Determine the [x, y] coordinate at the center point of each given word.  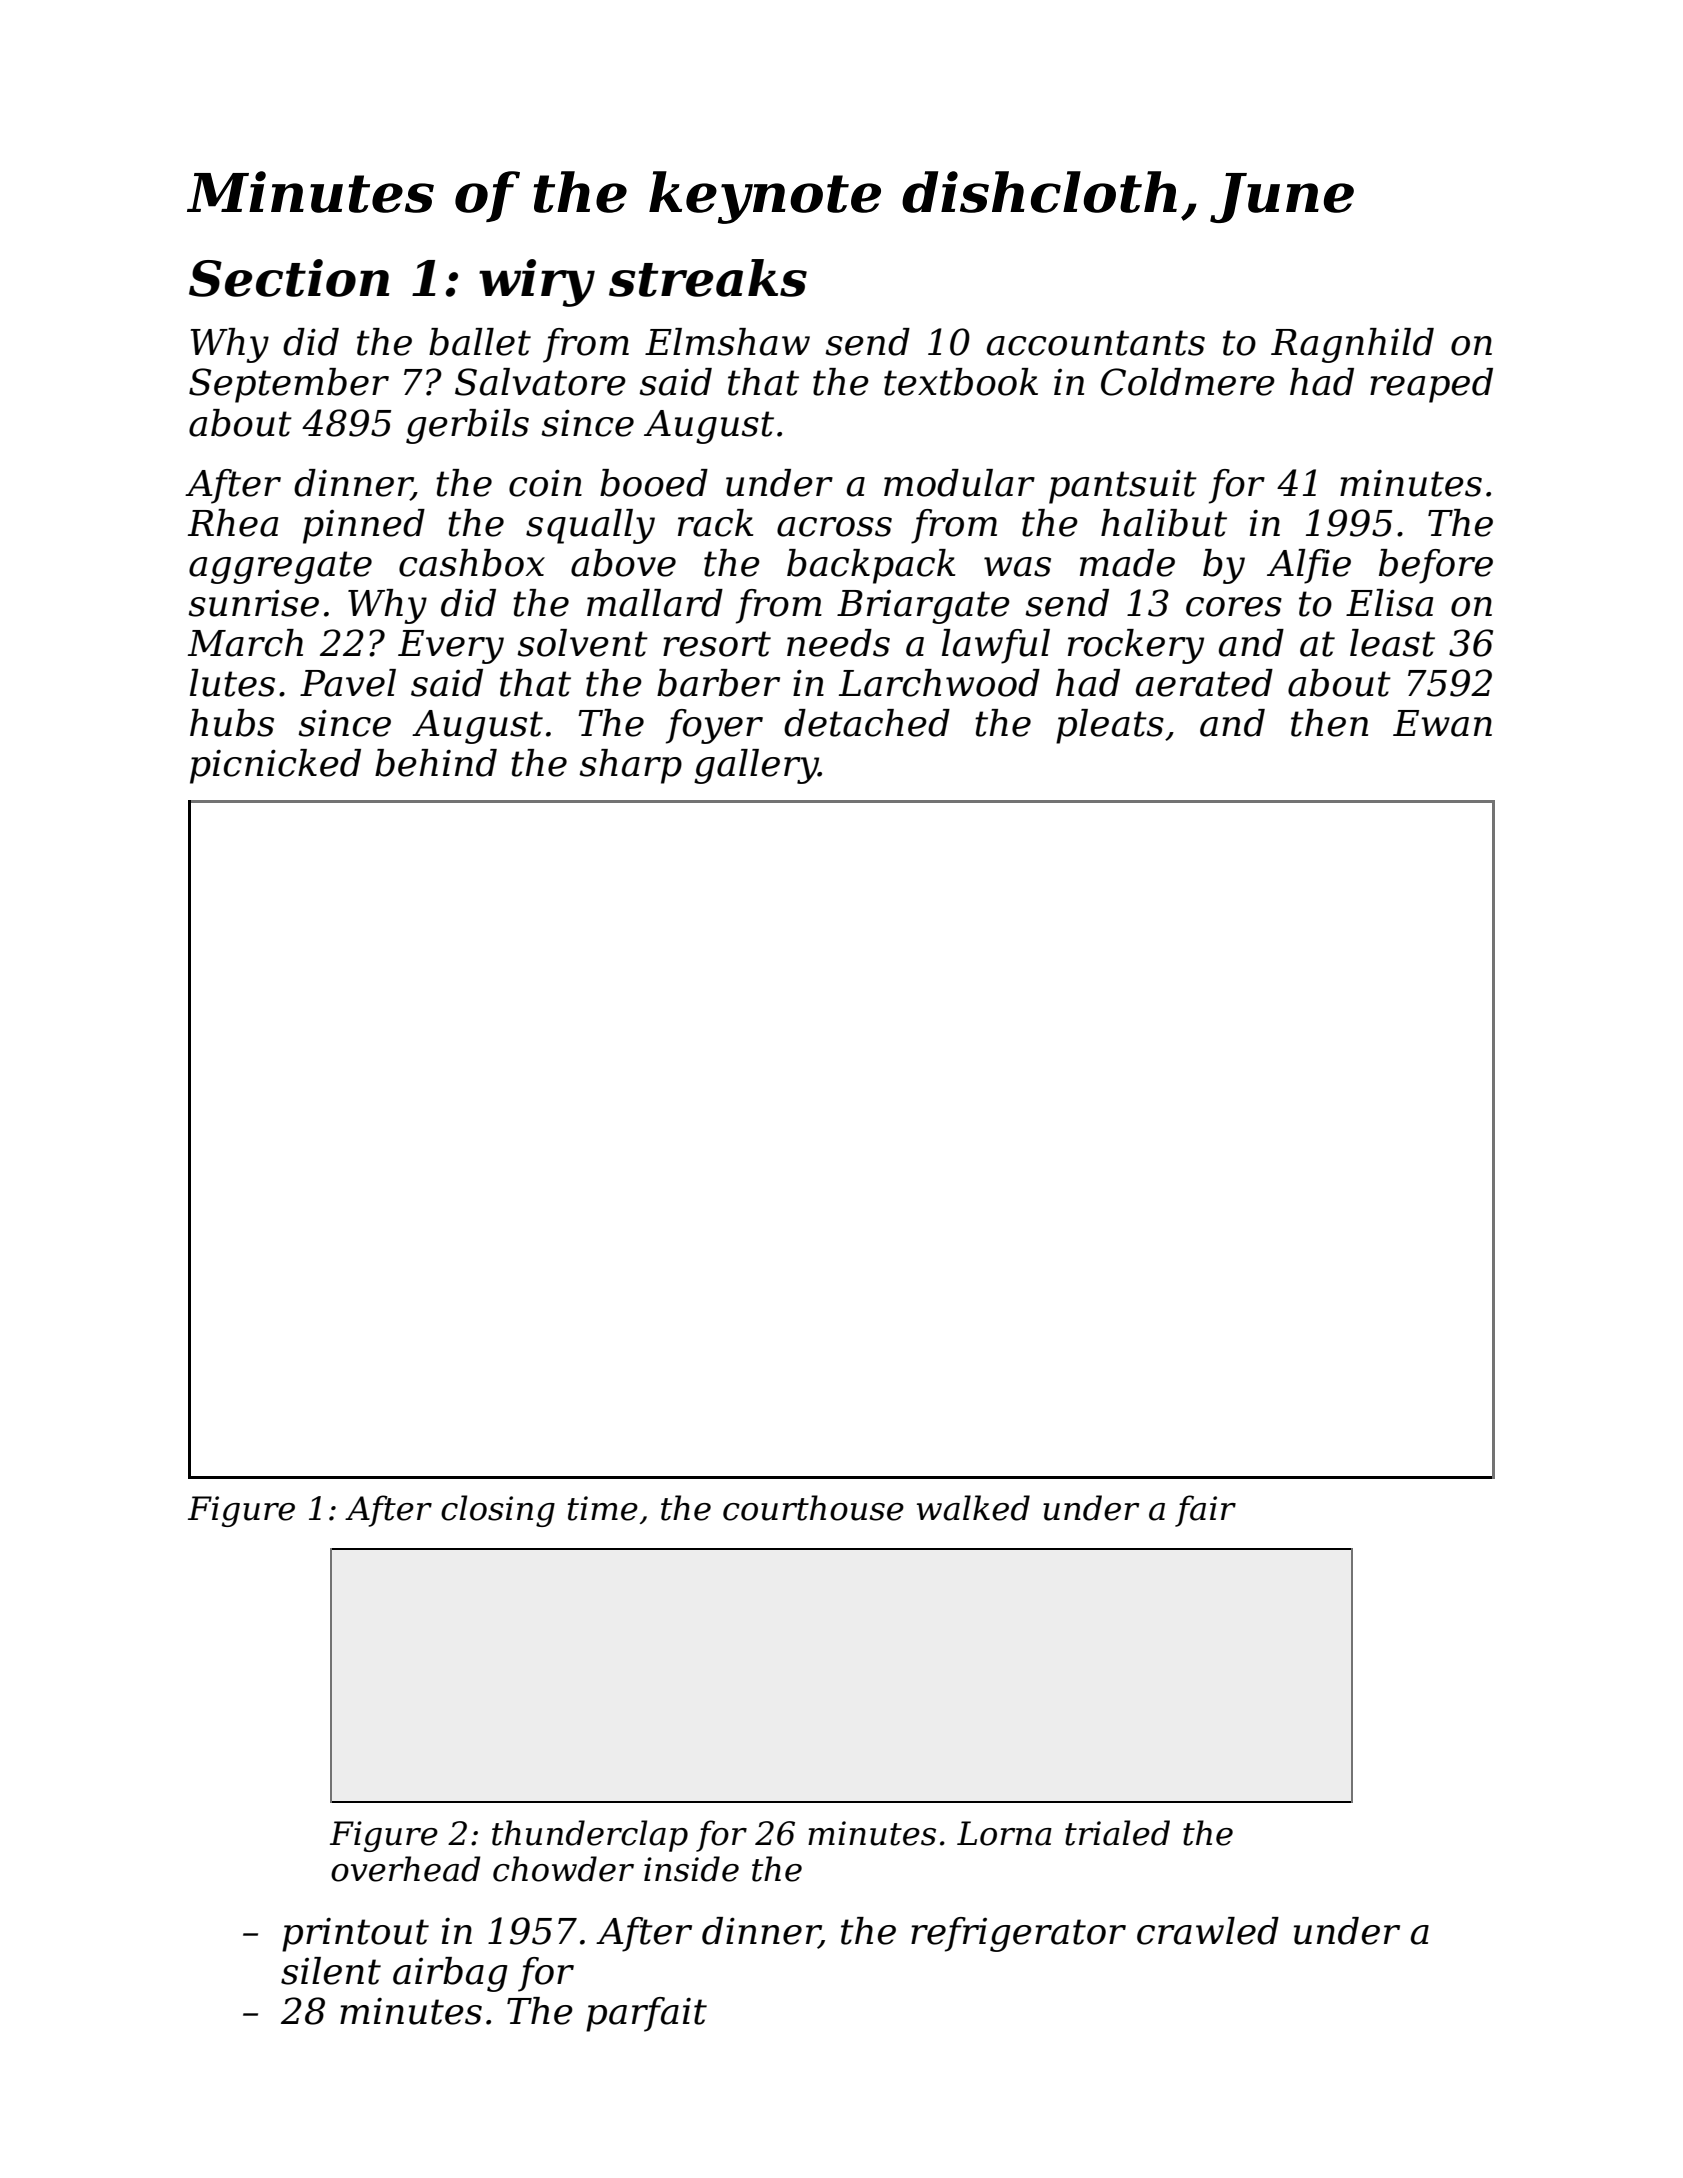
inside [691, 1869]
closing [498, 1511]
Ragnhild [1352, 345]
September [289, 385]
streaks [708, 278]
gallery [756, 766]
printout [355, 1935]
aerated [1204, 683]
